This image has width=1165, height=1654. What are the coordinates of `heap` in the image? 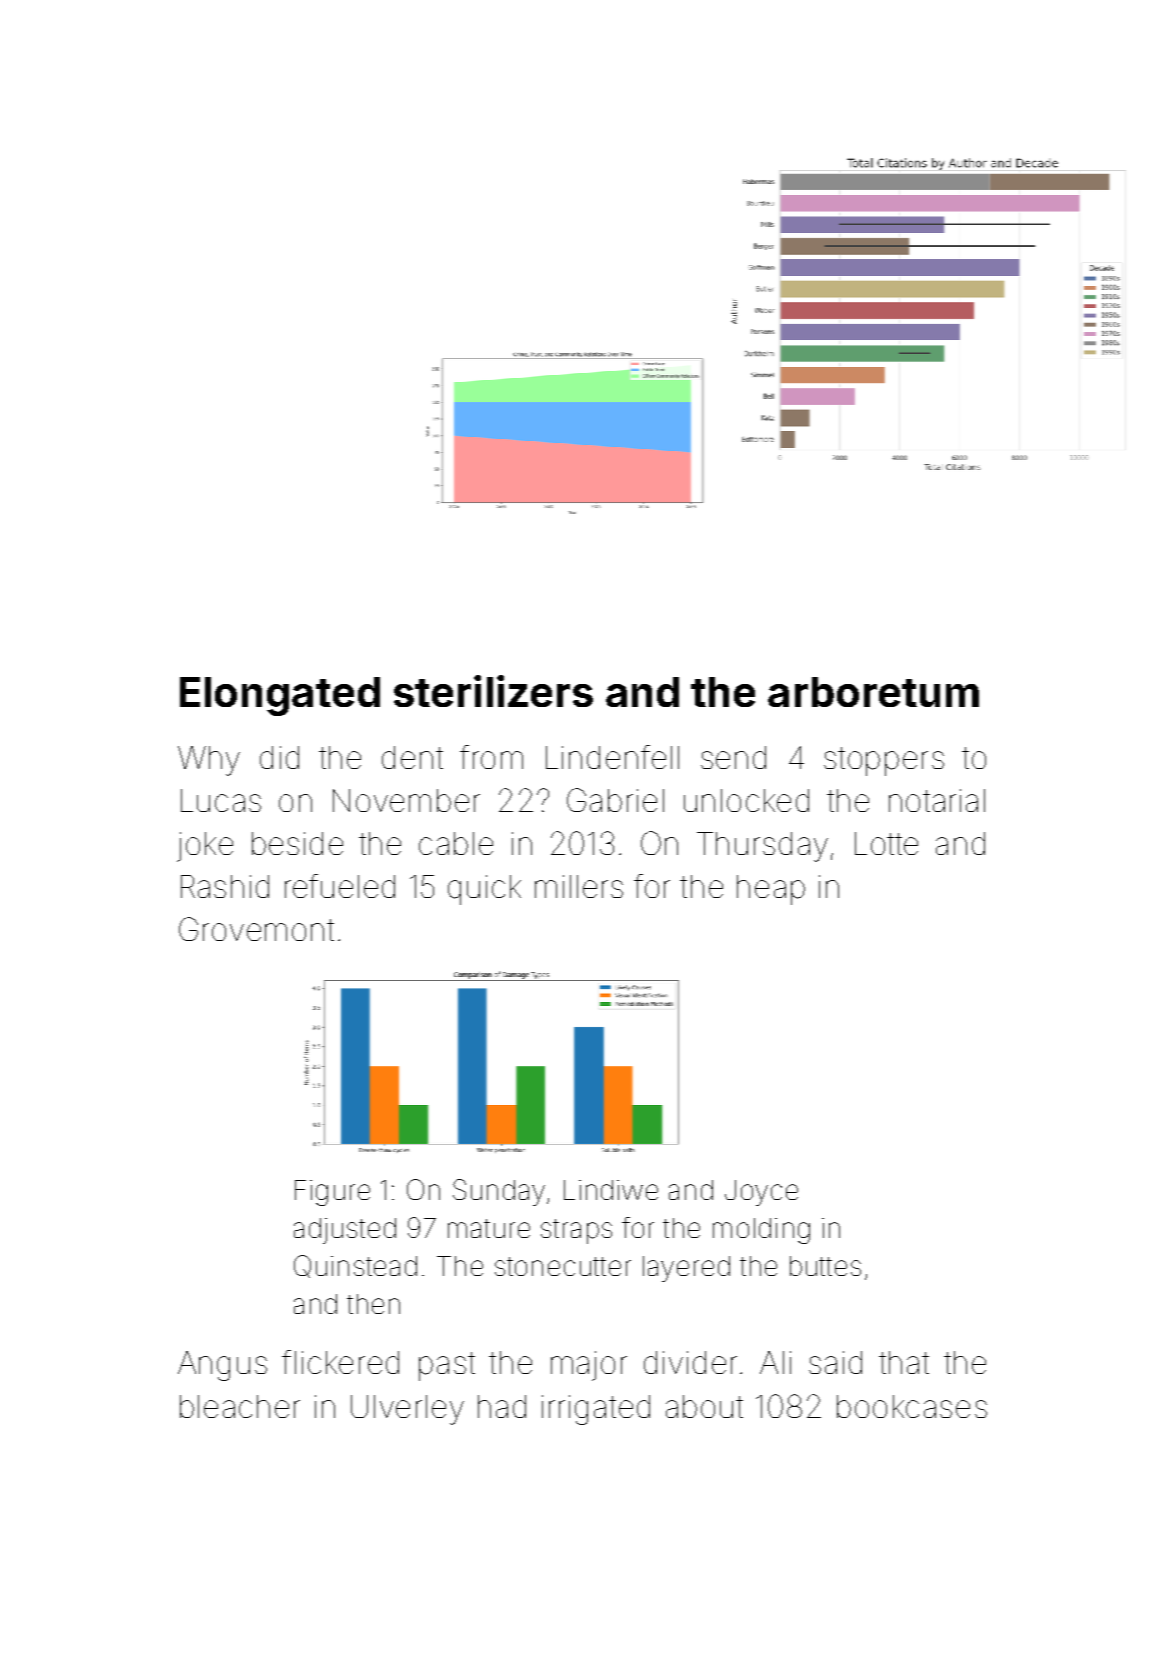 It's located at (771, 890).
